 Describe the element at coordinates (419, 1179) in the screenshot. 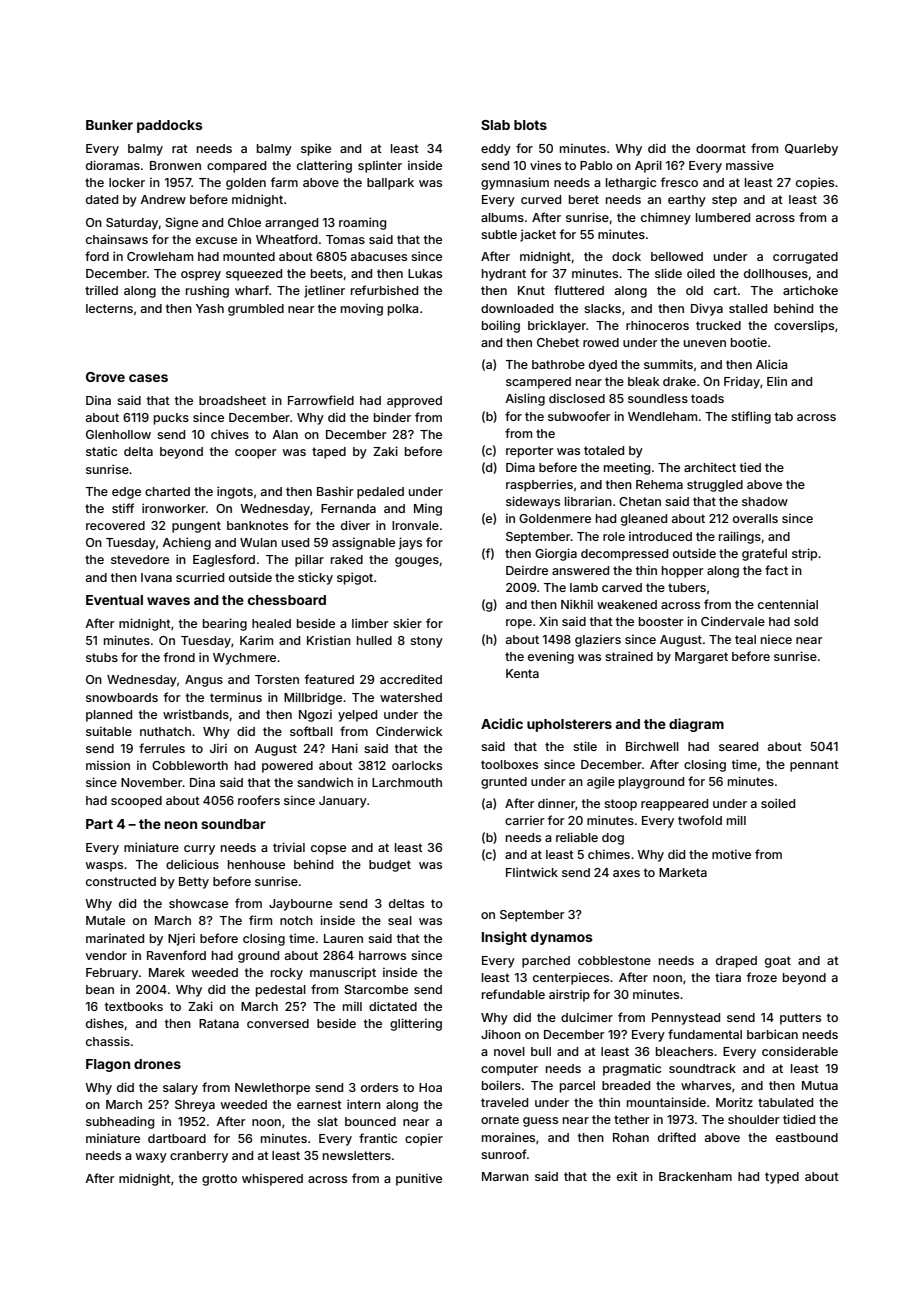

I see `punitive` at that location.
